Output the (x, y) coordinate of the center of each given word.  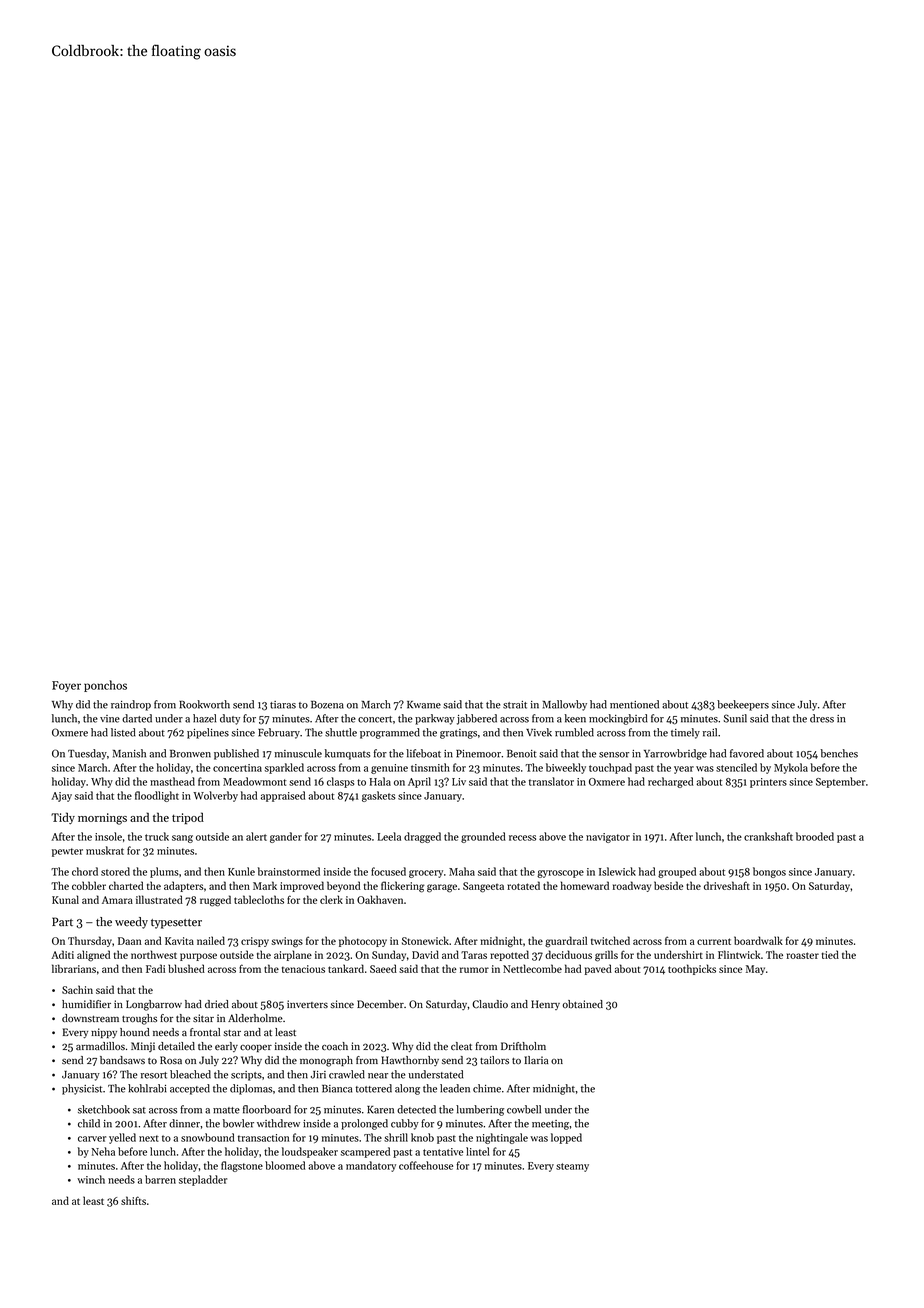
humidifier (86, 1004)
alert (256, 836)
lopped (566, 1138)
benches (839, 753)
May (755, 970)
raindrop (131, 705)
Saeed (383, 968)
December (380, 1004)
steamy (572, 1167)
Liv (459, 782)
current (714, 941)
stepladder (203, 1180)
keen (575, 718)
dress (822, 718)
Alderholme (255, 1018)
